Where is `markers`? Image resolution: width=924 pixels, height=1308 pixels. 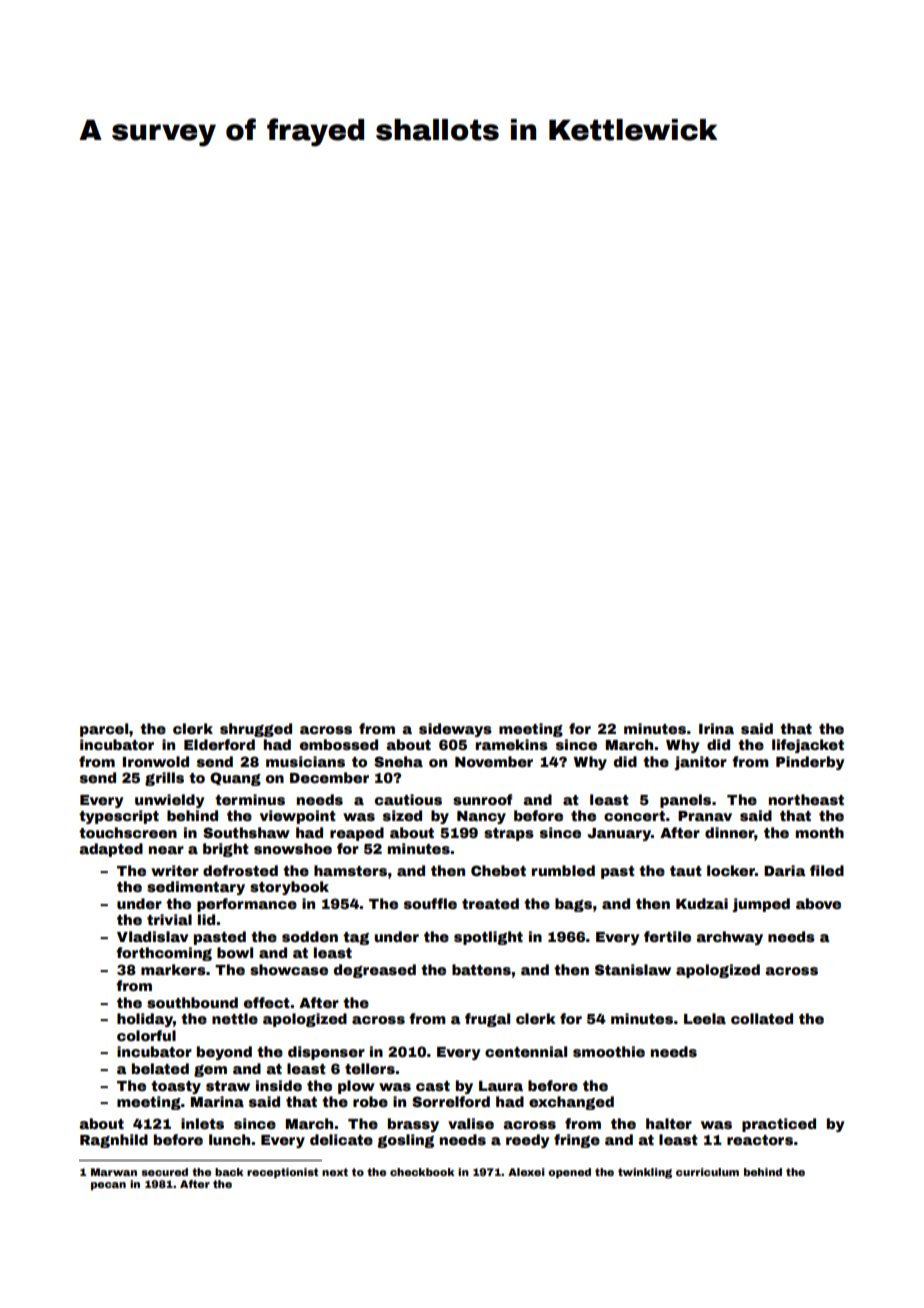 markers is located at coordinates (173, 969).
